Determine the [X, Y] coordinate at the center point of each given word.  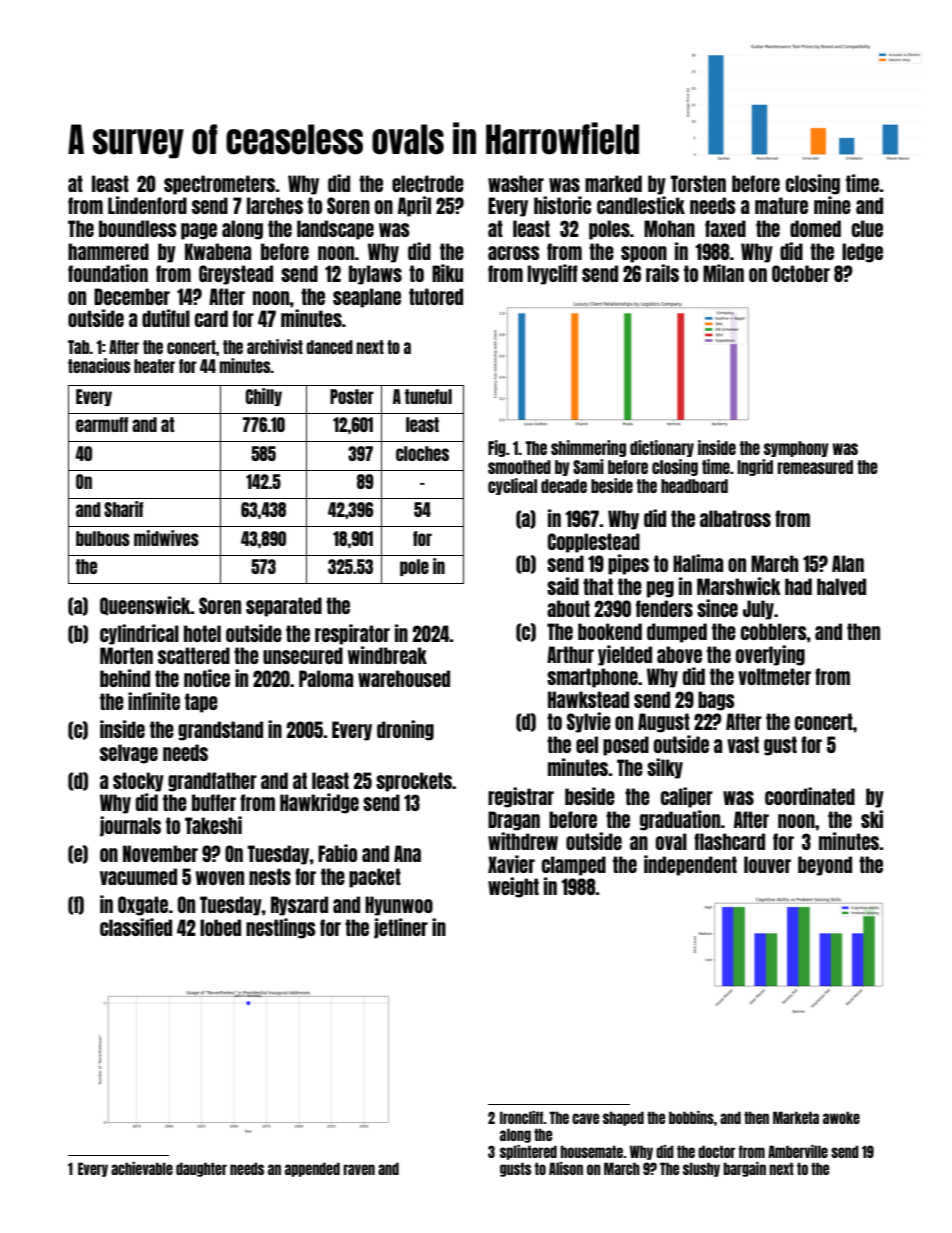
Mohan [669, 228]
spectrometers [219, 185]
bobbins [691, 1117]
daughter [201, 1169]
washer [516, 183]
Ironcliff [521, 1117]
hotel [202, 633]
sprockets [414, 782]
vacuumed [138, 876]
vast [743, 744]
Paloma [326, 678]
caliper [687, 797]
